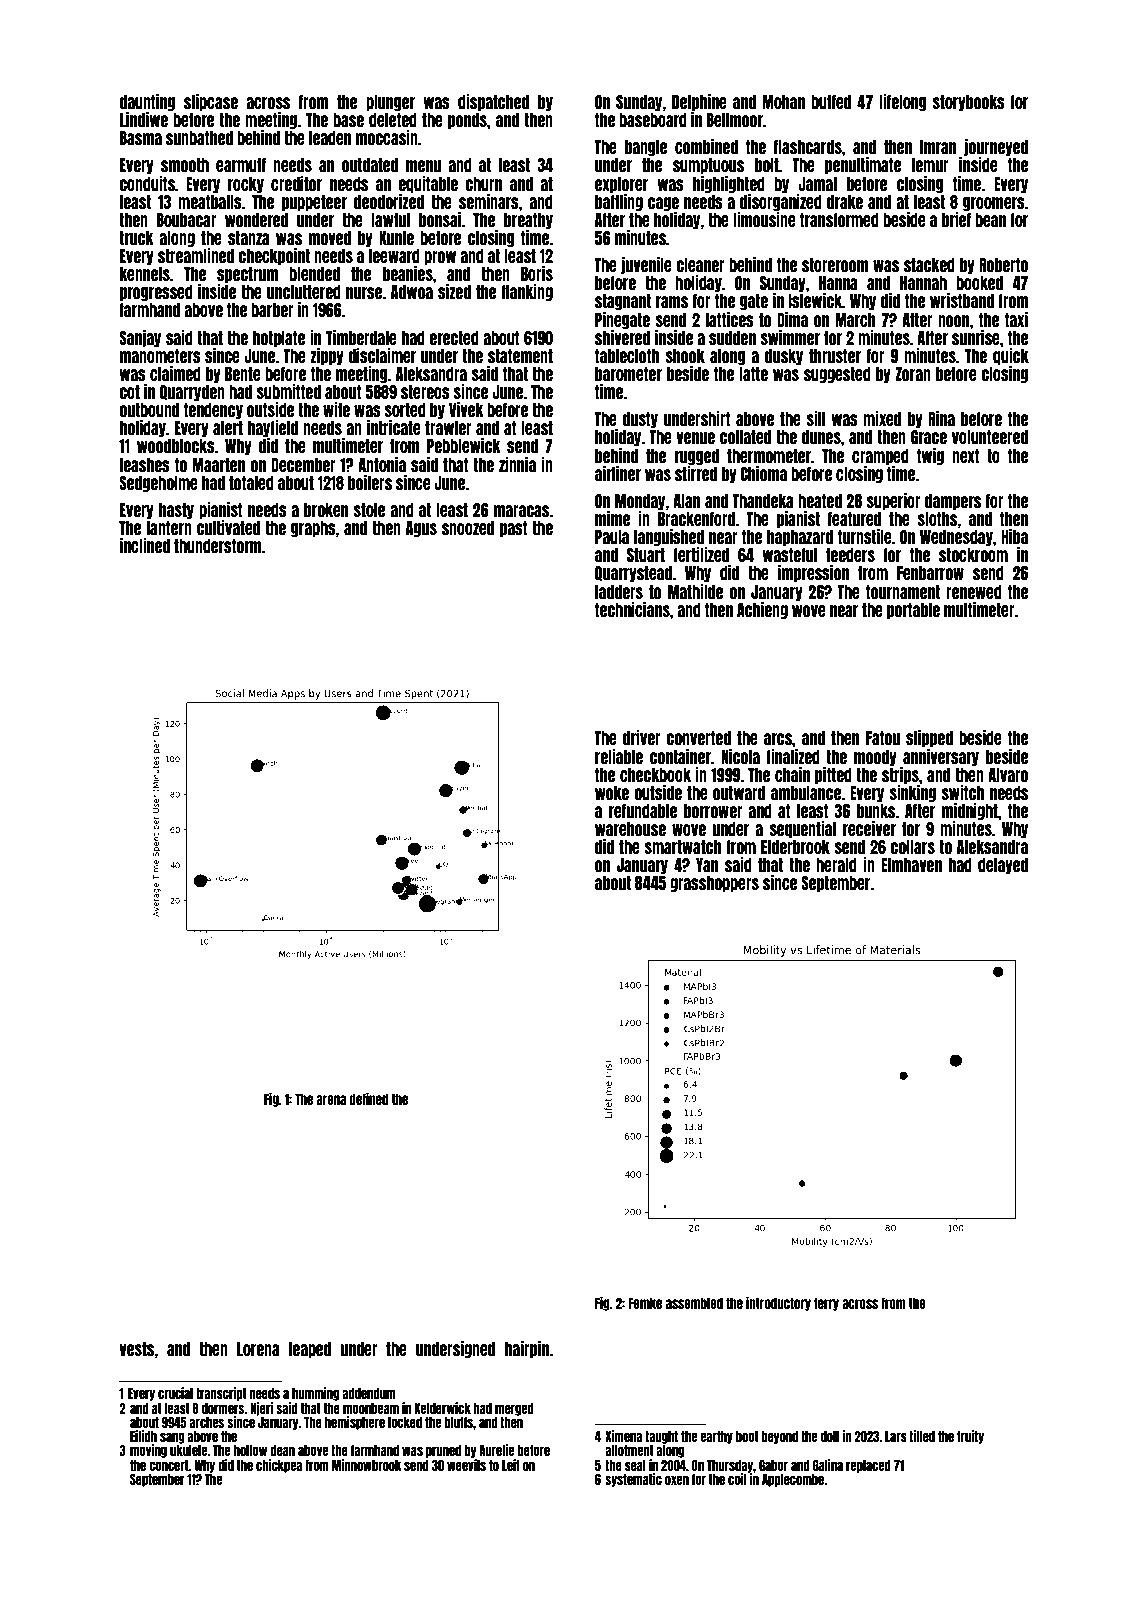 The image size is (1148, 1623). I want to click on systematic, so click(633, 1480).
